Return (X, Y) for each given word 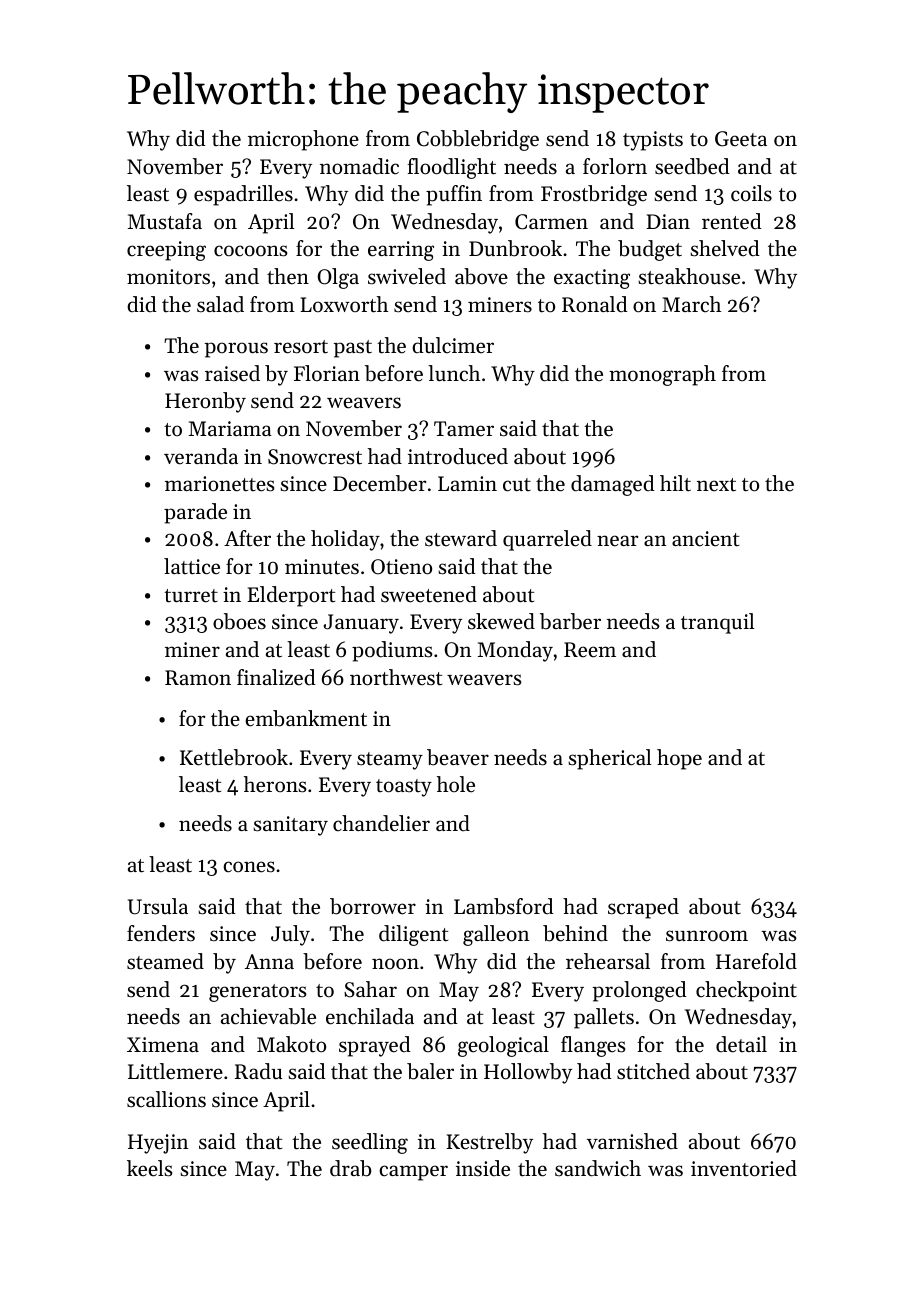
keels (150, 1168)
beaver (458, 757)
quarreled (547, 540)
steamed (165, 961)
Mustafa (165, 221)
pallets (604, 1018)
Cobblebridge (478, 140)
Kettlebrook (234, 757)
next (716, 485)
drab (350, 1168)
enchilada (370, 1016)
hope (679, 759)
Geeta (741, 139)
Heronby (205, 402)
